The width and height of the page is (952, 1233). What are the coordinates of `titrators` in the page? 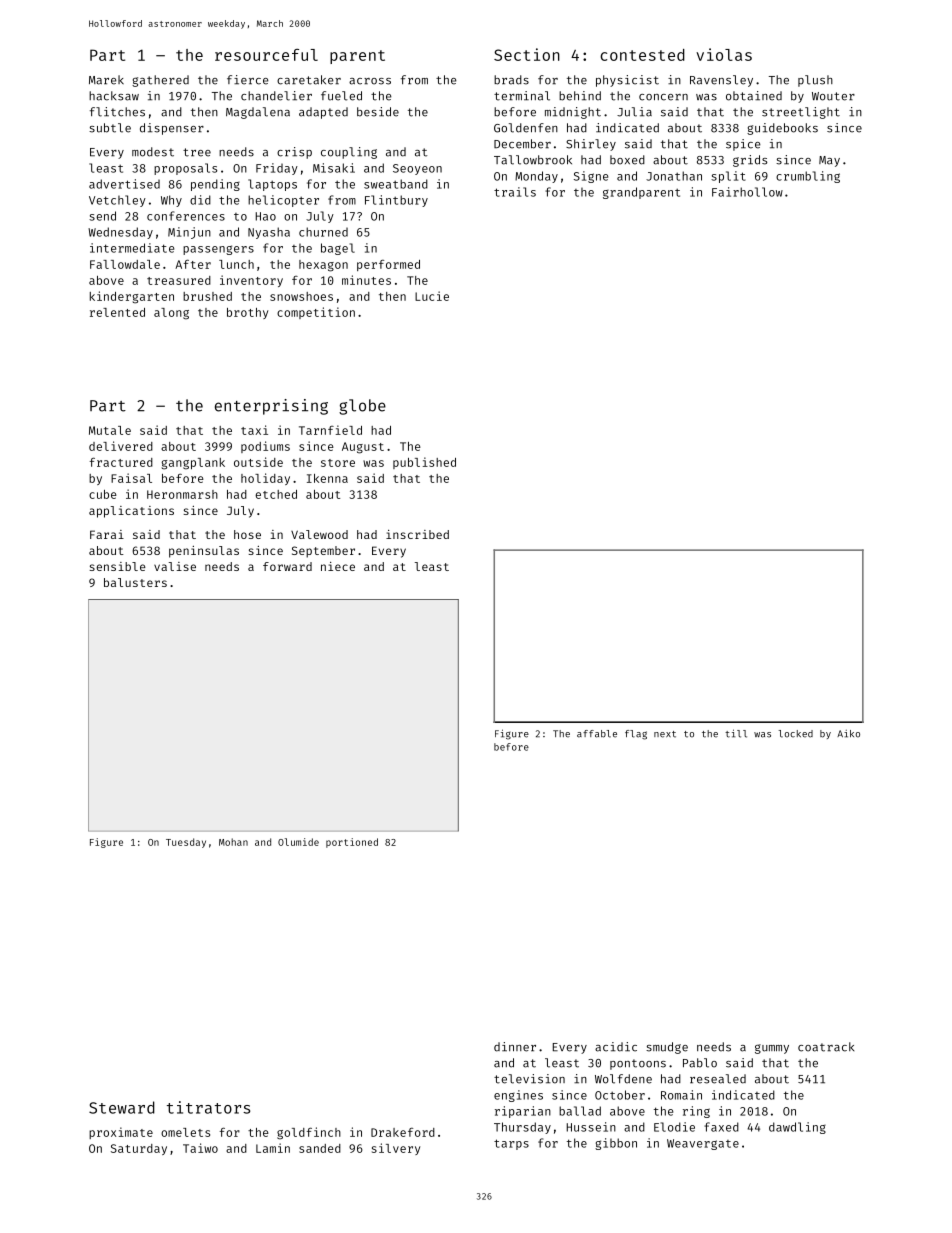 It's located at (208, 1107).
